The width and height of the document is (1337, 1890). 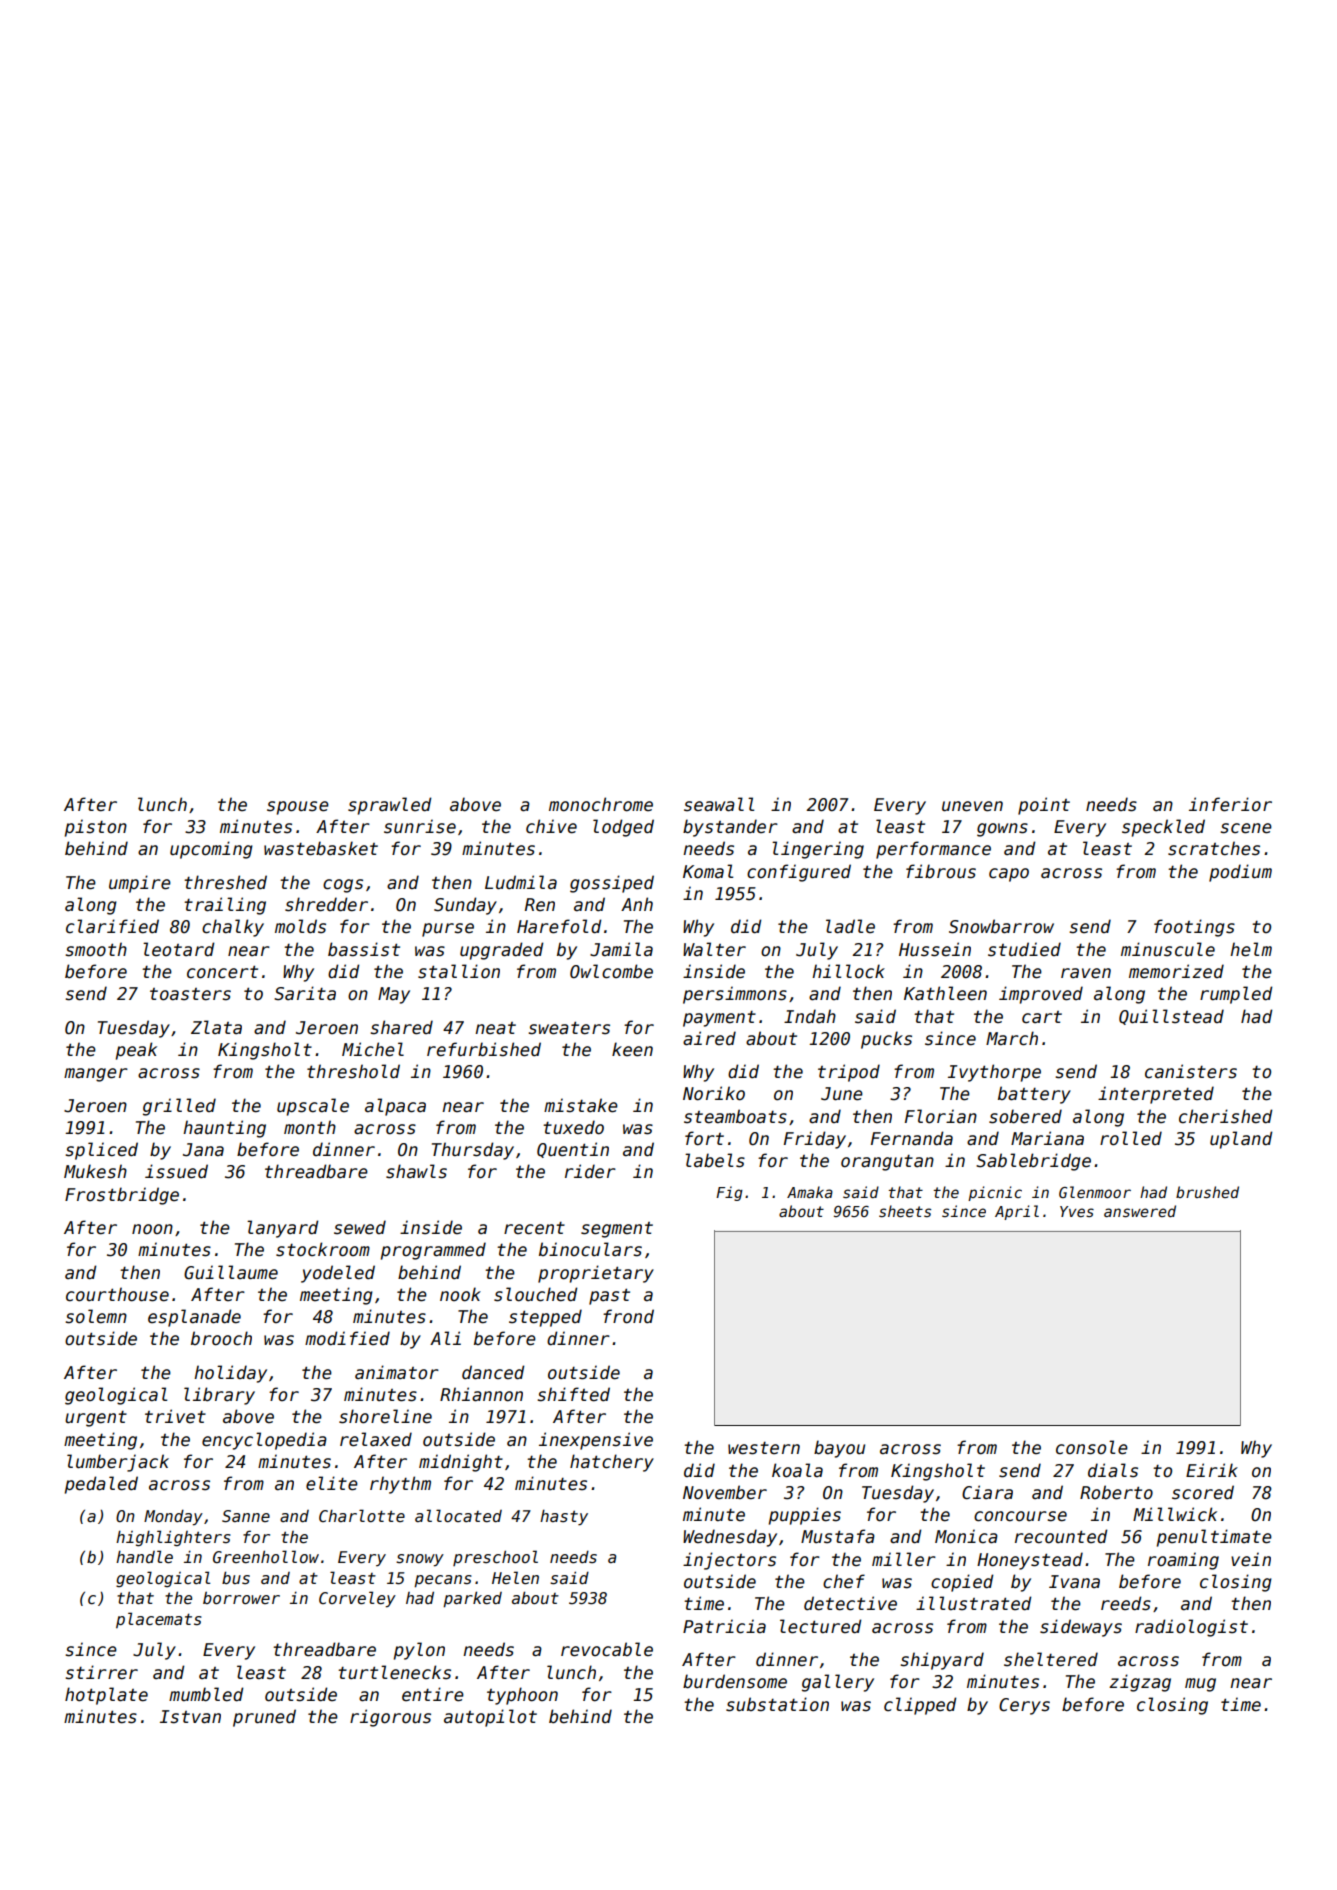 I want to click on console, so click(x=1092, y=1447).
